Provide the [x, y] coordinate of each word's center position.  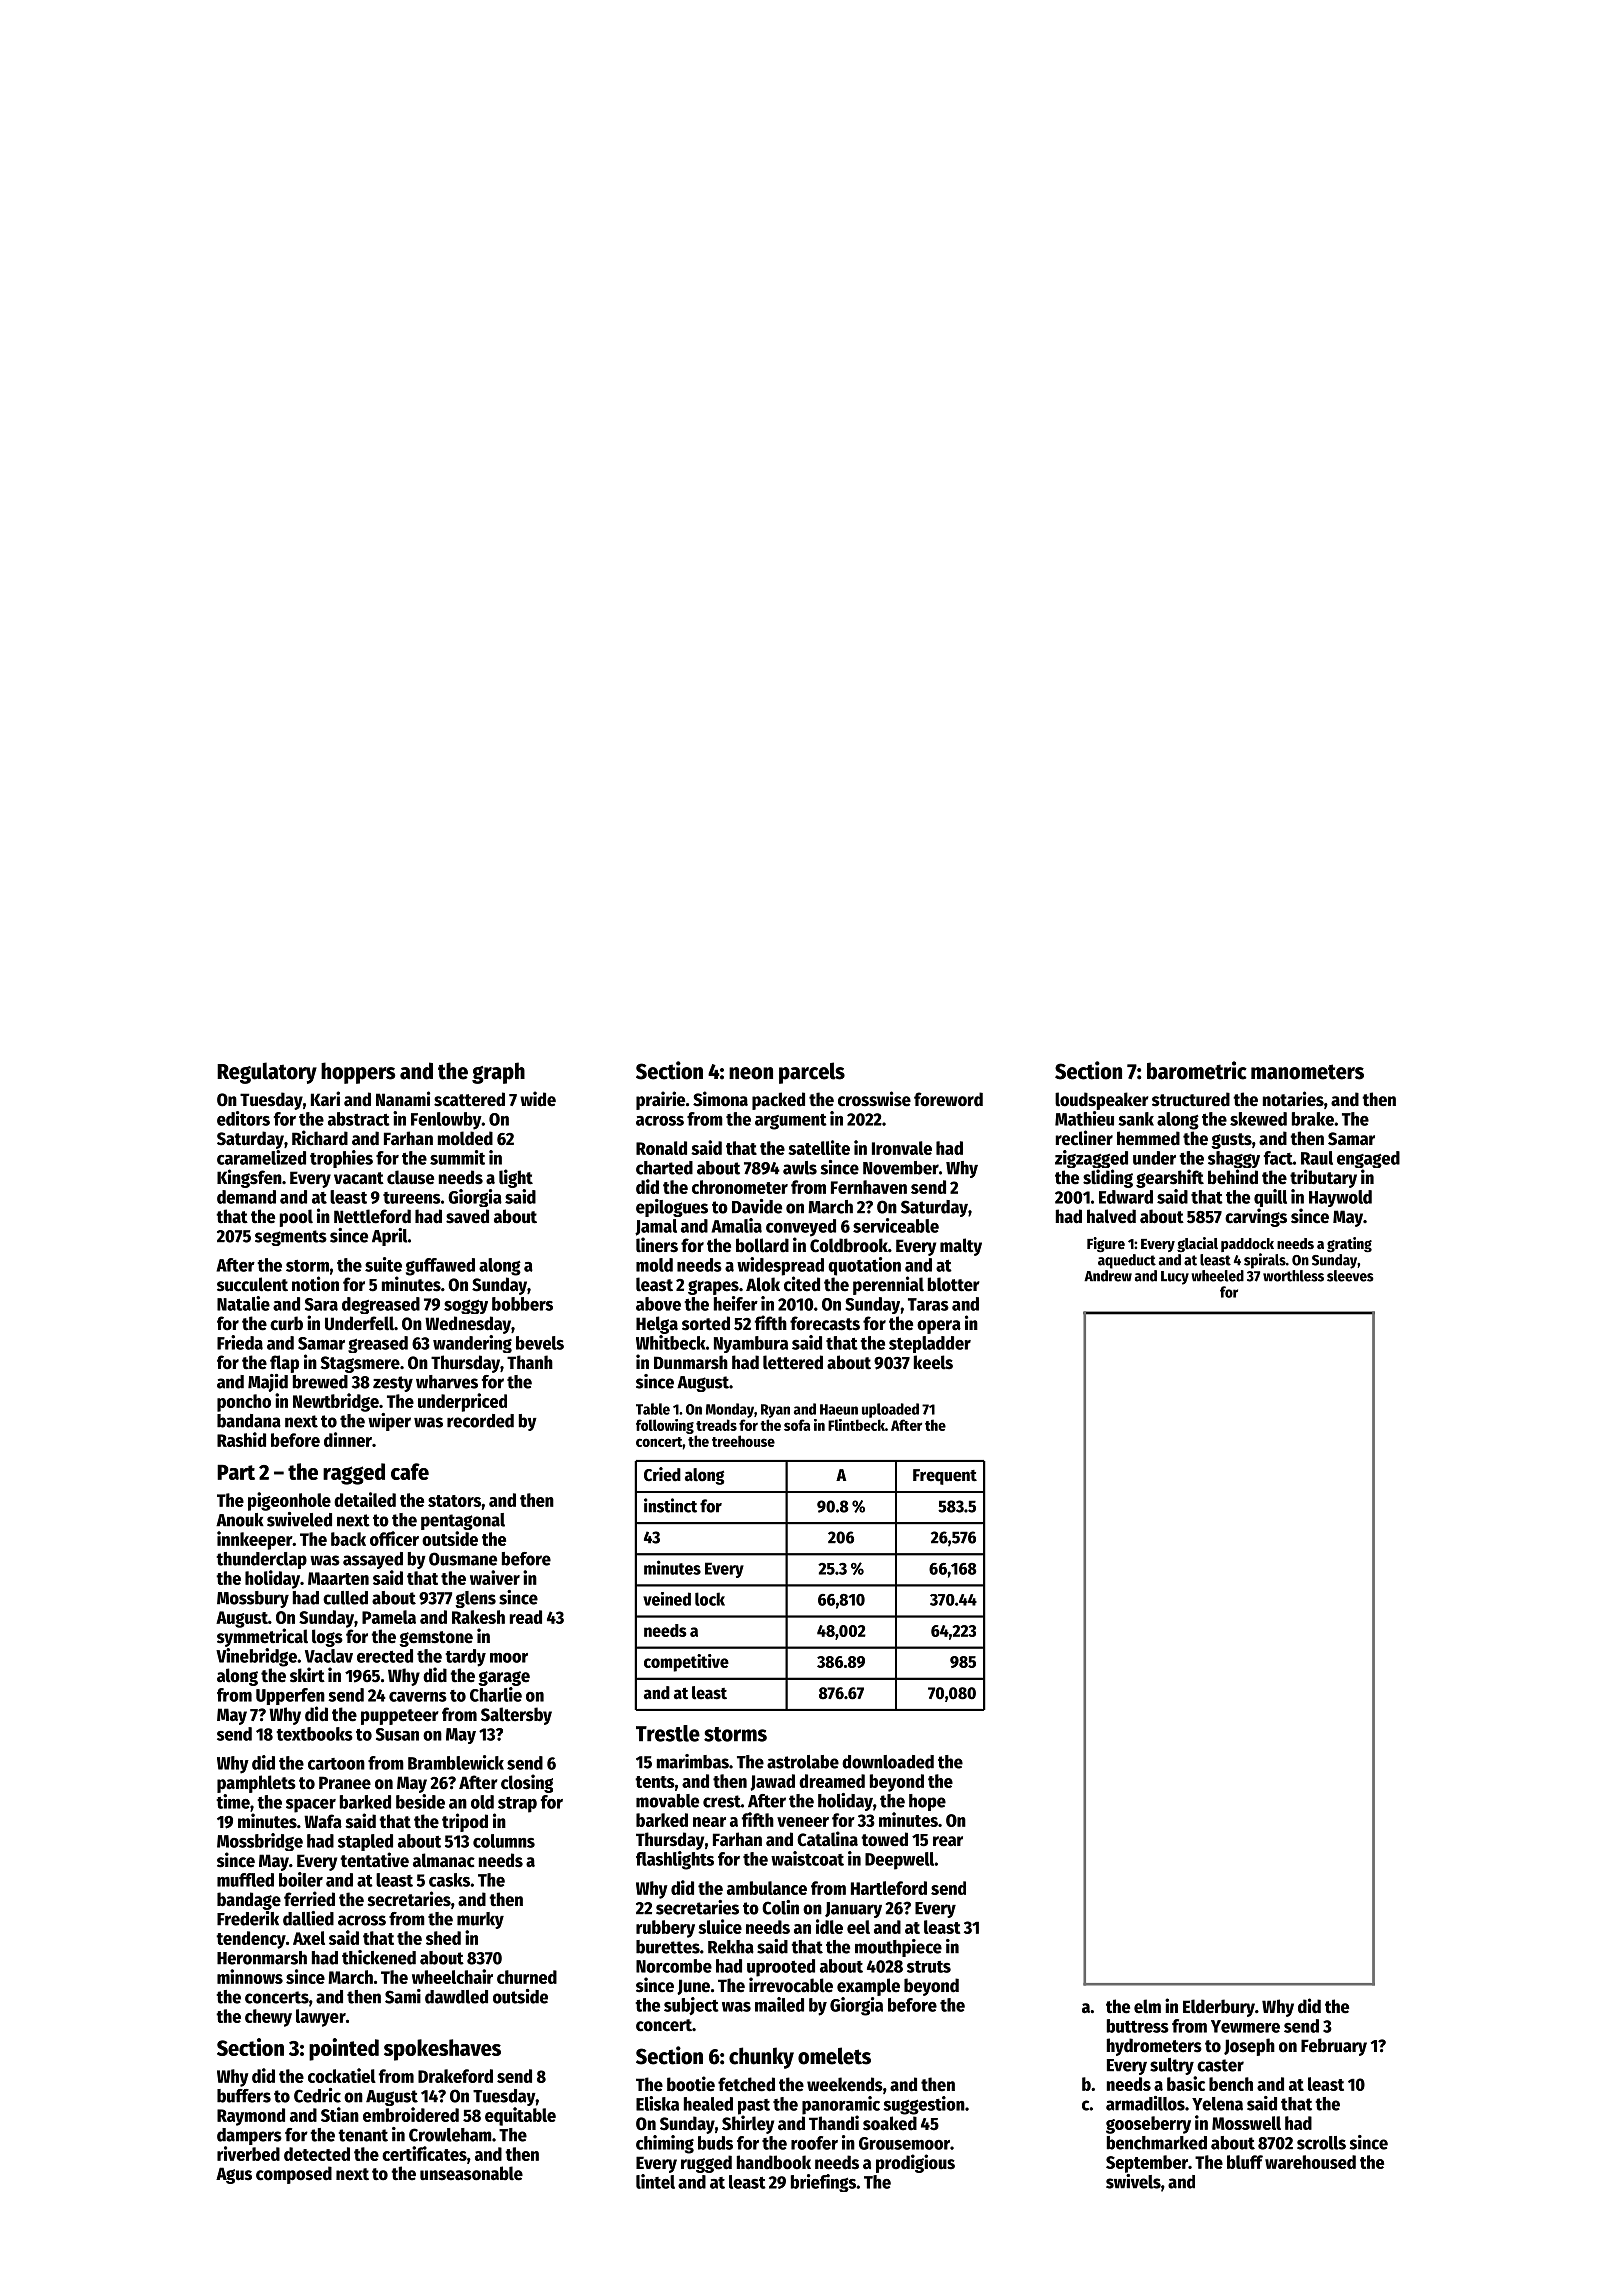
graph [498, 1073]
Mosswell [1246, 2123]
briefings [823, 2183]
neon [751, 1073]
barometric [1197, 1070]
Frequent [945, 1477]
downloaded [888, 1762]
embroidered [411, 2114]
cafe [410, 1471]
